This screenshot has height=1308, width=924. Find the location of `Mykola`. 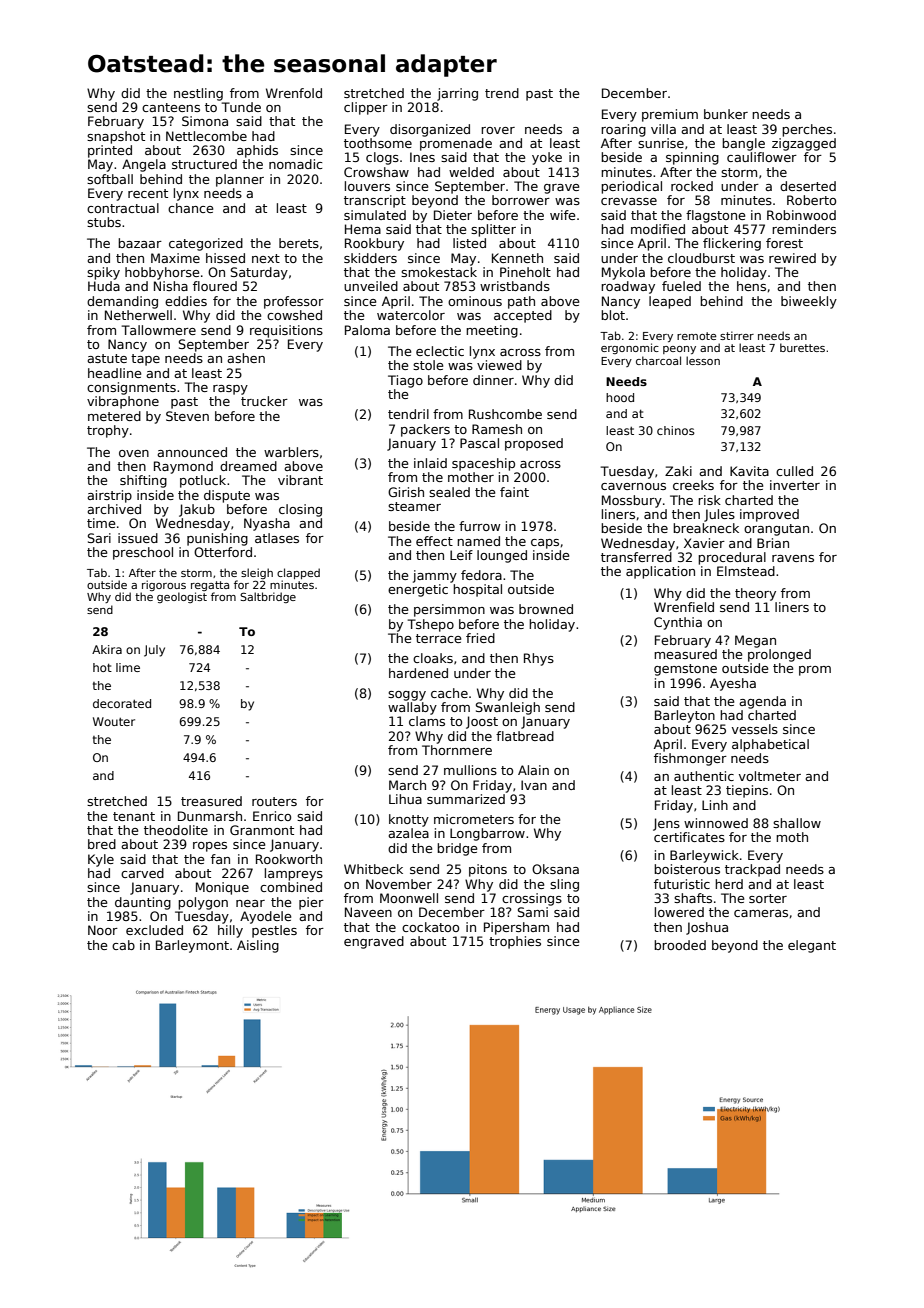

Mykola is located at coordinates (623, 273).
